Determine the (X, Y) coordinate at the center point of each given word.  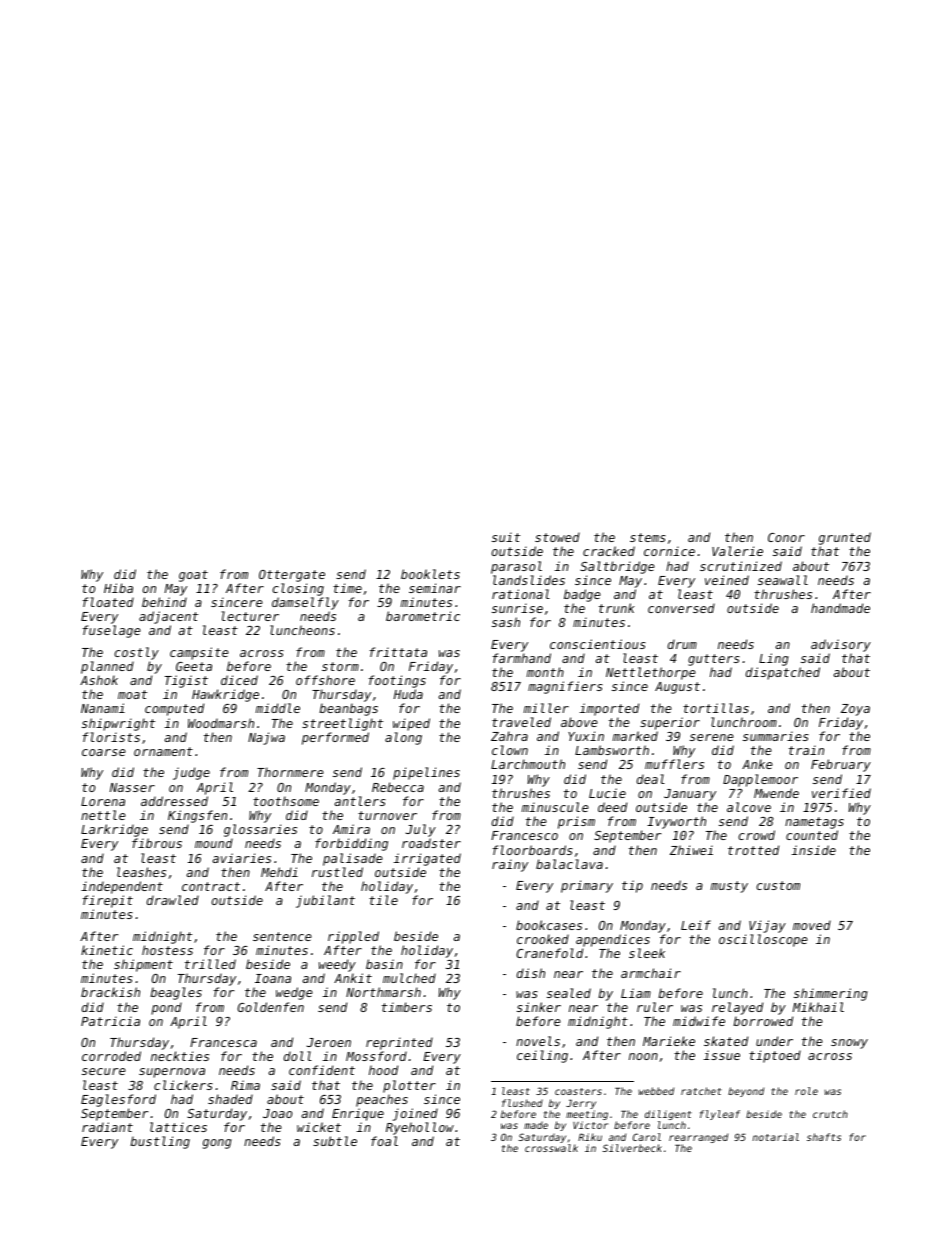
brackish (110, 992)
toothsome (286, 801)
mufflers (674, 764)
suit (506, 537)
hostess (167, 950)
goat (193, 576)
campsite (199, 653)
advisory (841, 645)
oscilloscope (763, 940)
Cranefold (549, 953)
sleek (647, 953)
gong (217, 1144)
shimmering (831, 994)
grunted (845, 538)
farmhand (522, 658)
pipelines (426, 773)
